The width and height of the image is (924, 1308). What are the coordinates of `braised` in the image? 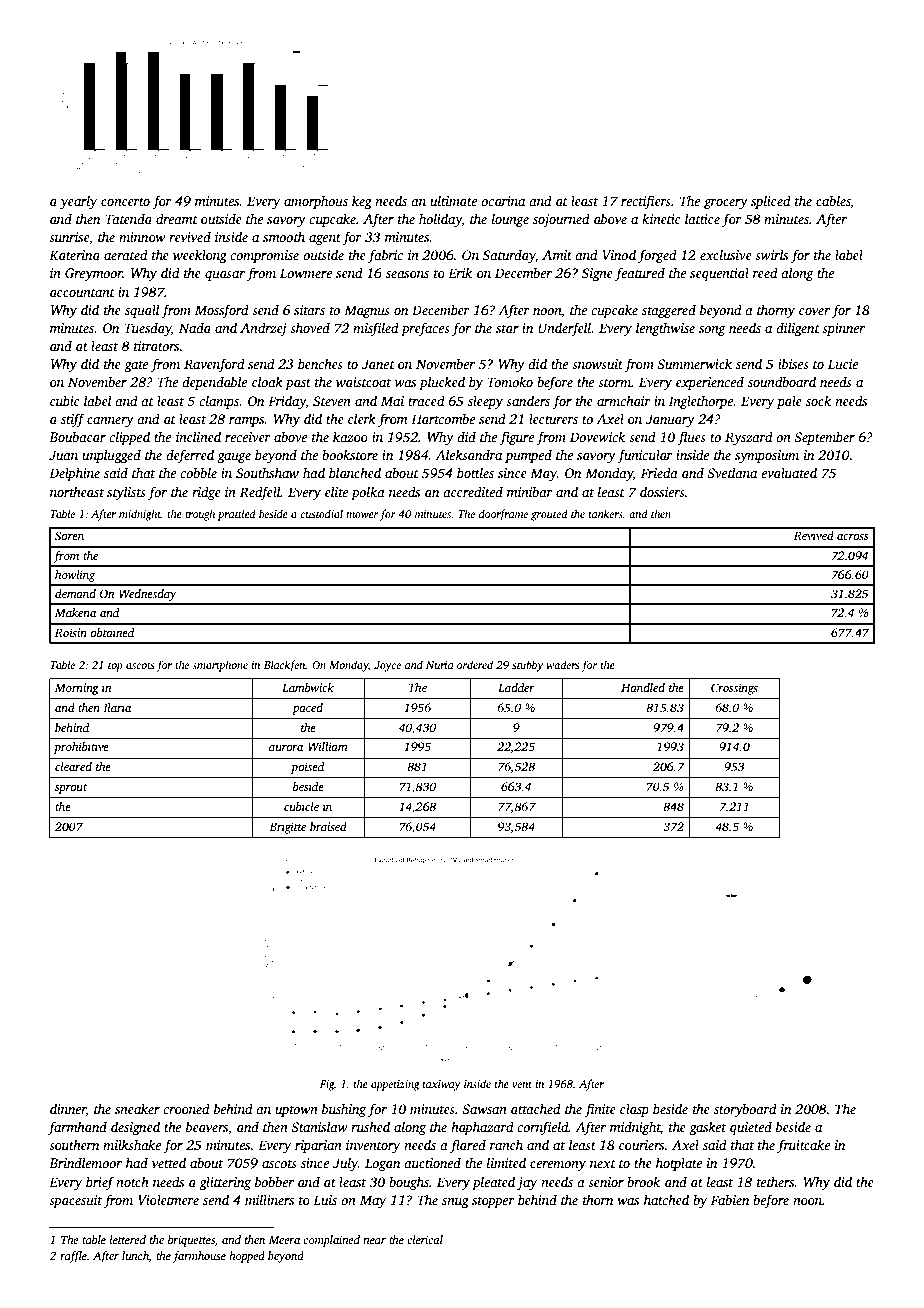 It's located at (328, 826).
